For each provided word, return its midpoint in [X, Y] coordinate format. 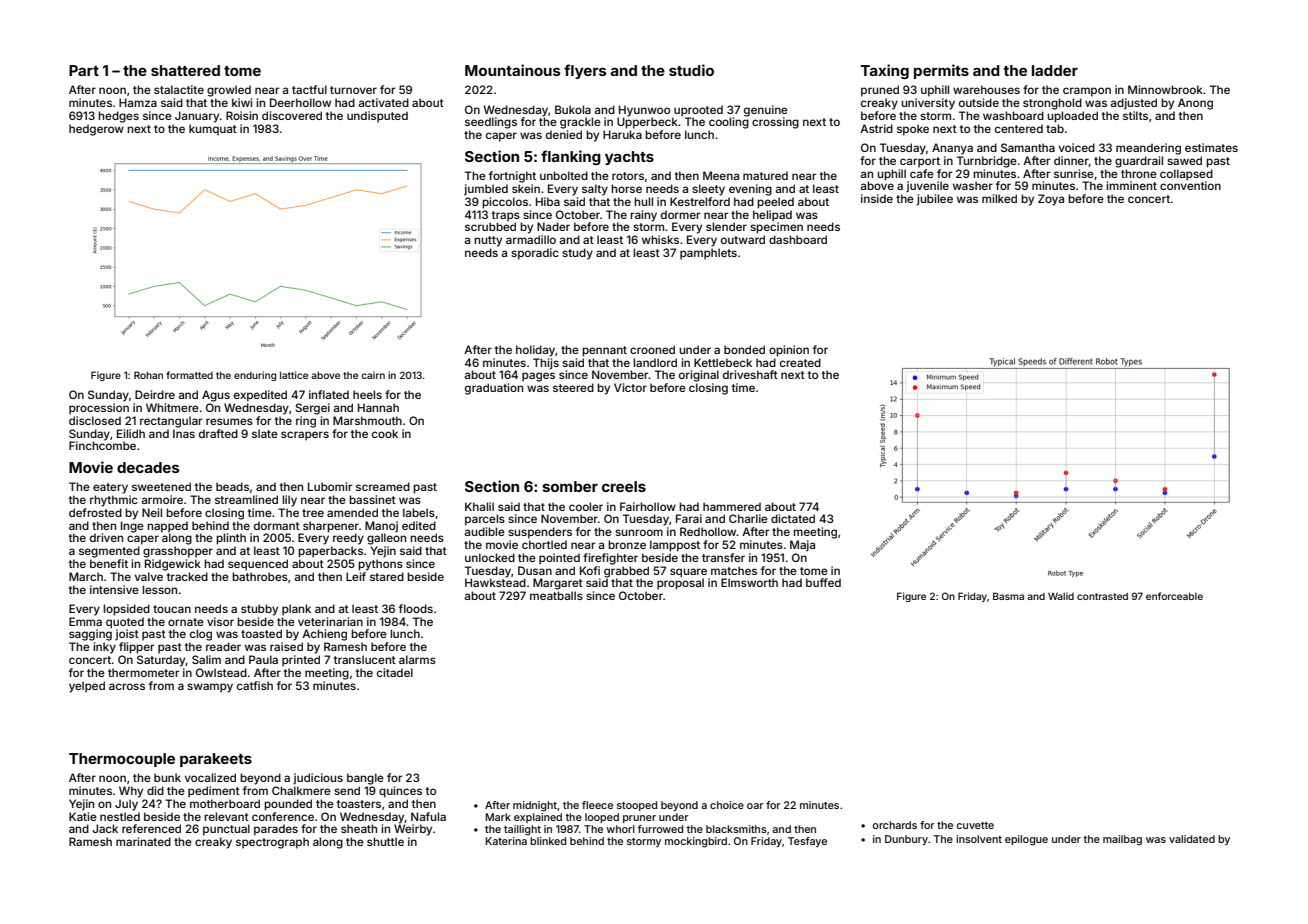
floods [416, 608]
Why [131, 792]
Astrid [876, 128]
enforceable [1174, 596]
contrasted [1102, 596]
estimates [1211, 147]
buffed [823, 582]
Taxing [885, 71]
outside [979, 102]
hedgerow [96, 130]
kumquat [213, 130]
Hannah [378, 407]
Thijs [546, 364]
